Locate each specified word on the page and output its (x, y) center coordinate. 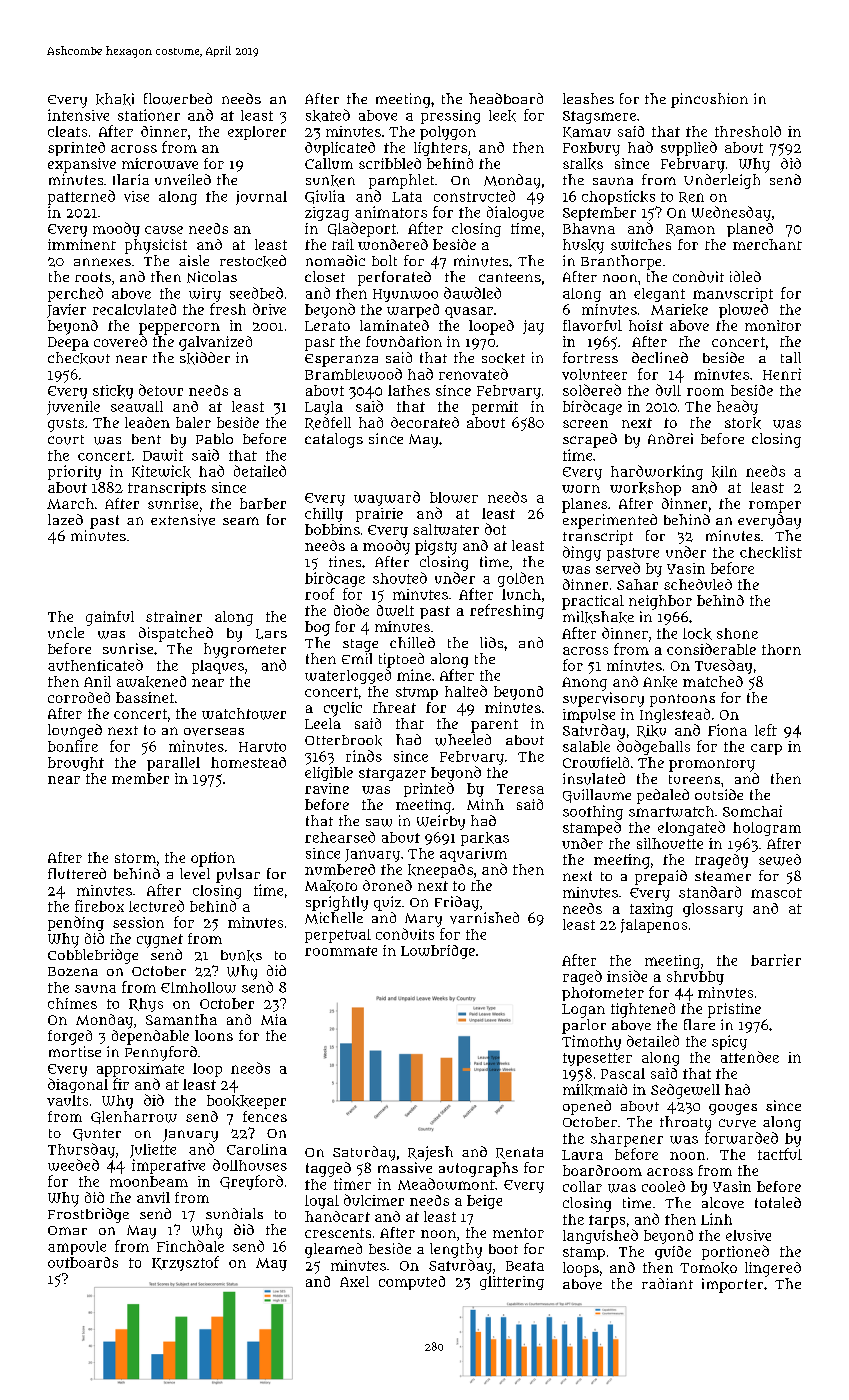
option (213, 859)
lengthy (456, 1250)
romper (775, 507)
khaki (115, 99)
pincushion (709, 100)
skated (328, 115)
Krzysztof (185, 1263)
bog (317, 628)
